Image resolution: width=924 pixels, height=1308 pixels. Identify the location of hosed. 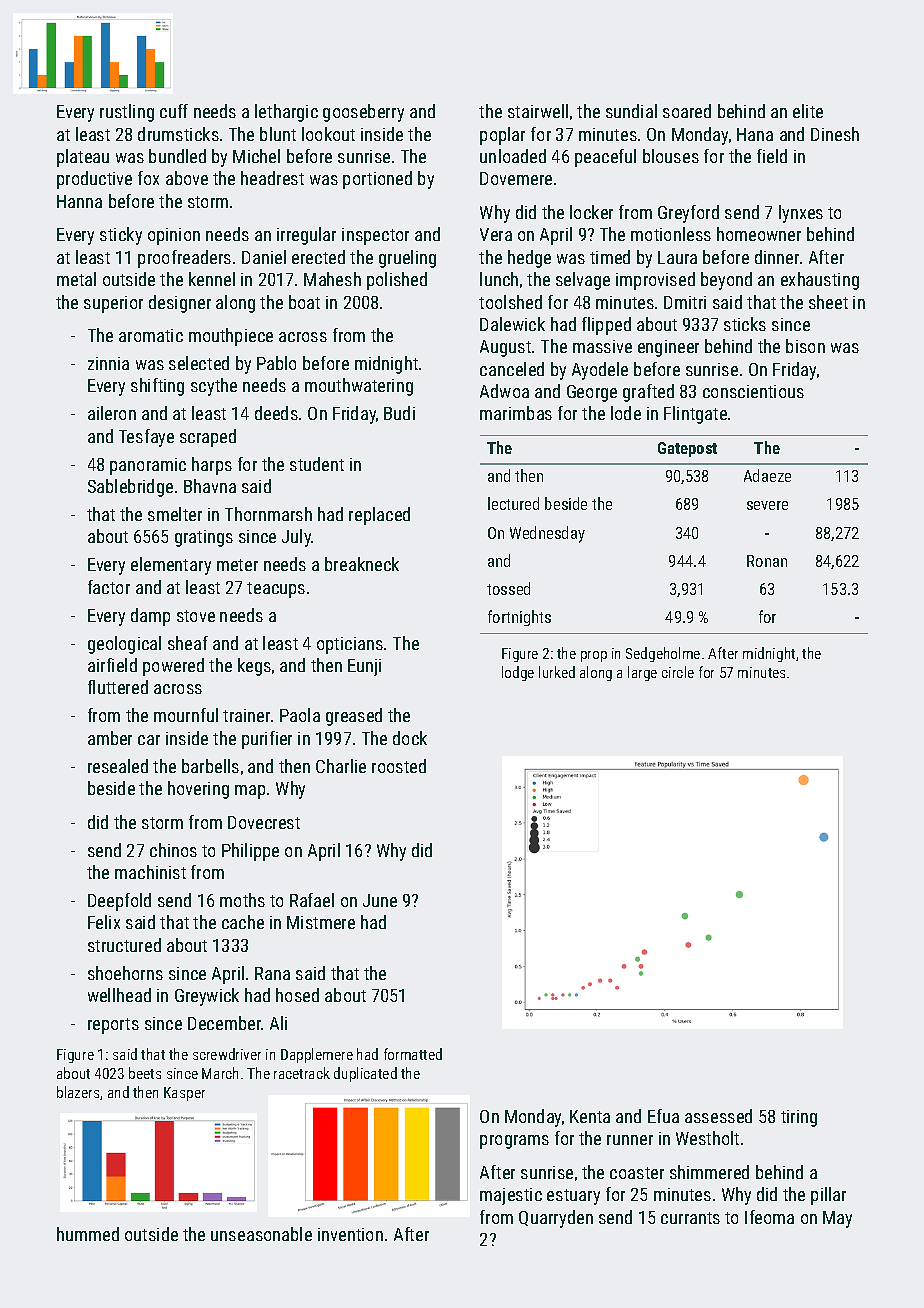
(297, 995).
